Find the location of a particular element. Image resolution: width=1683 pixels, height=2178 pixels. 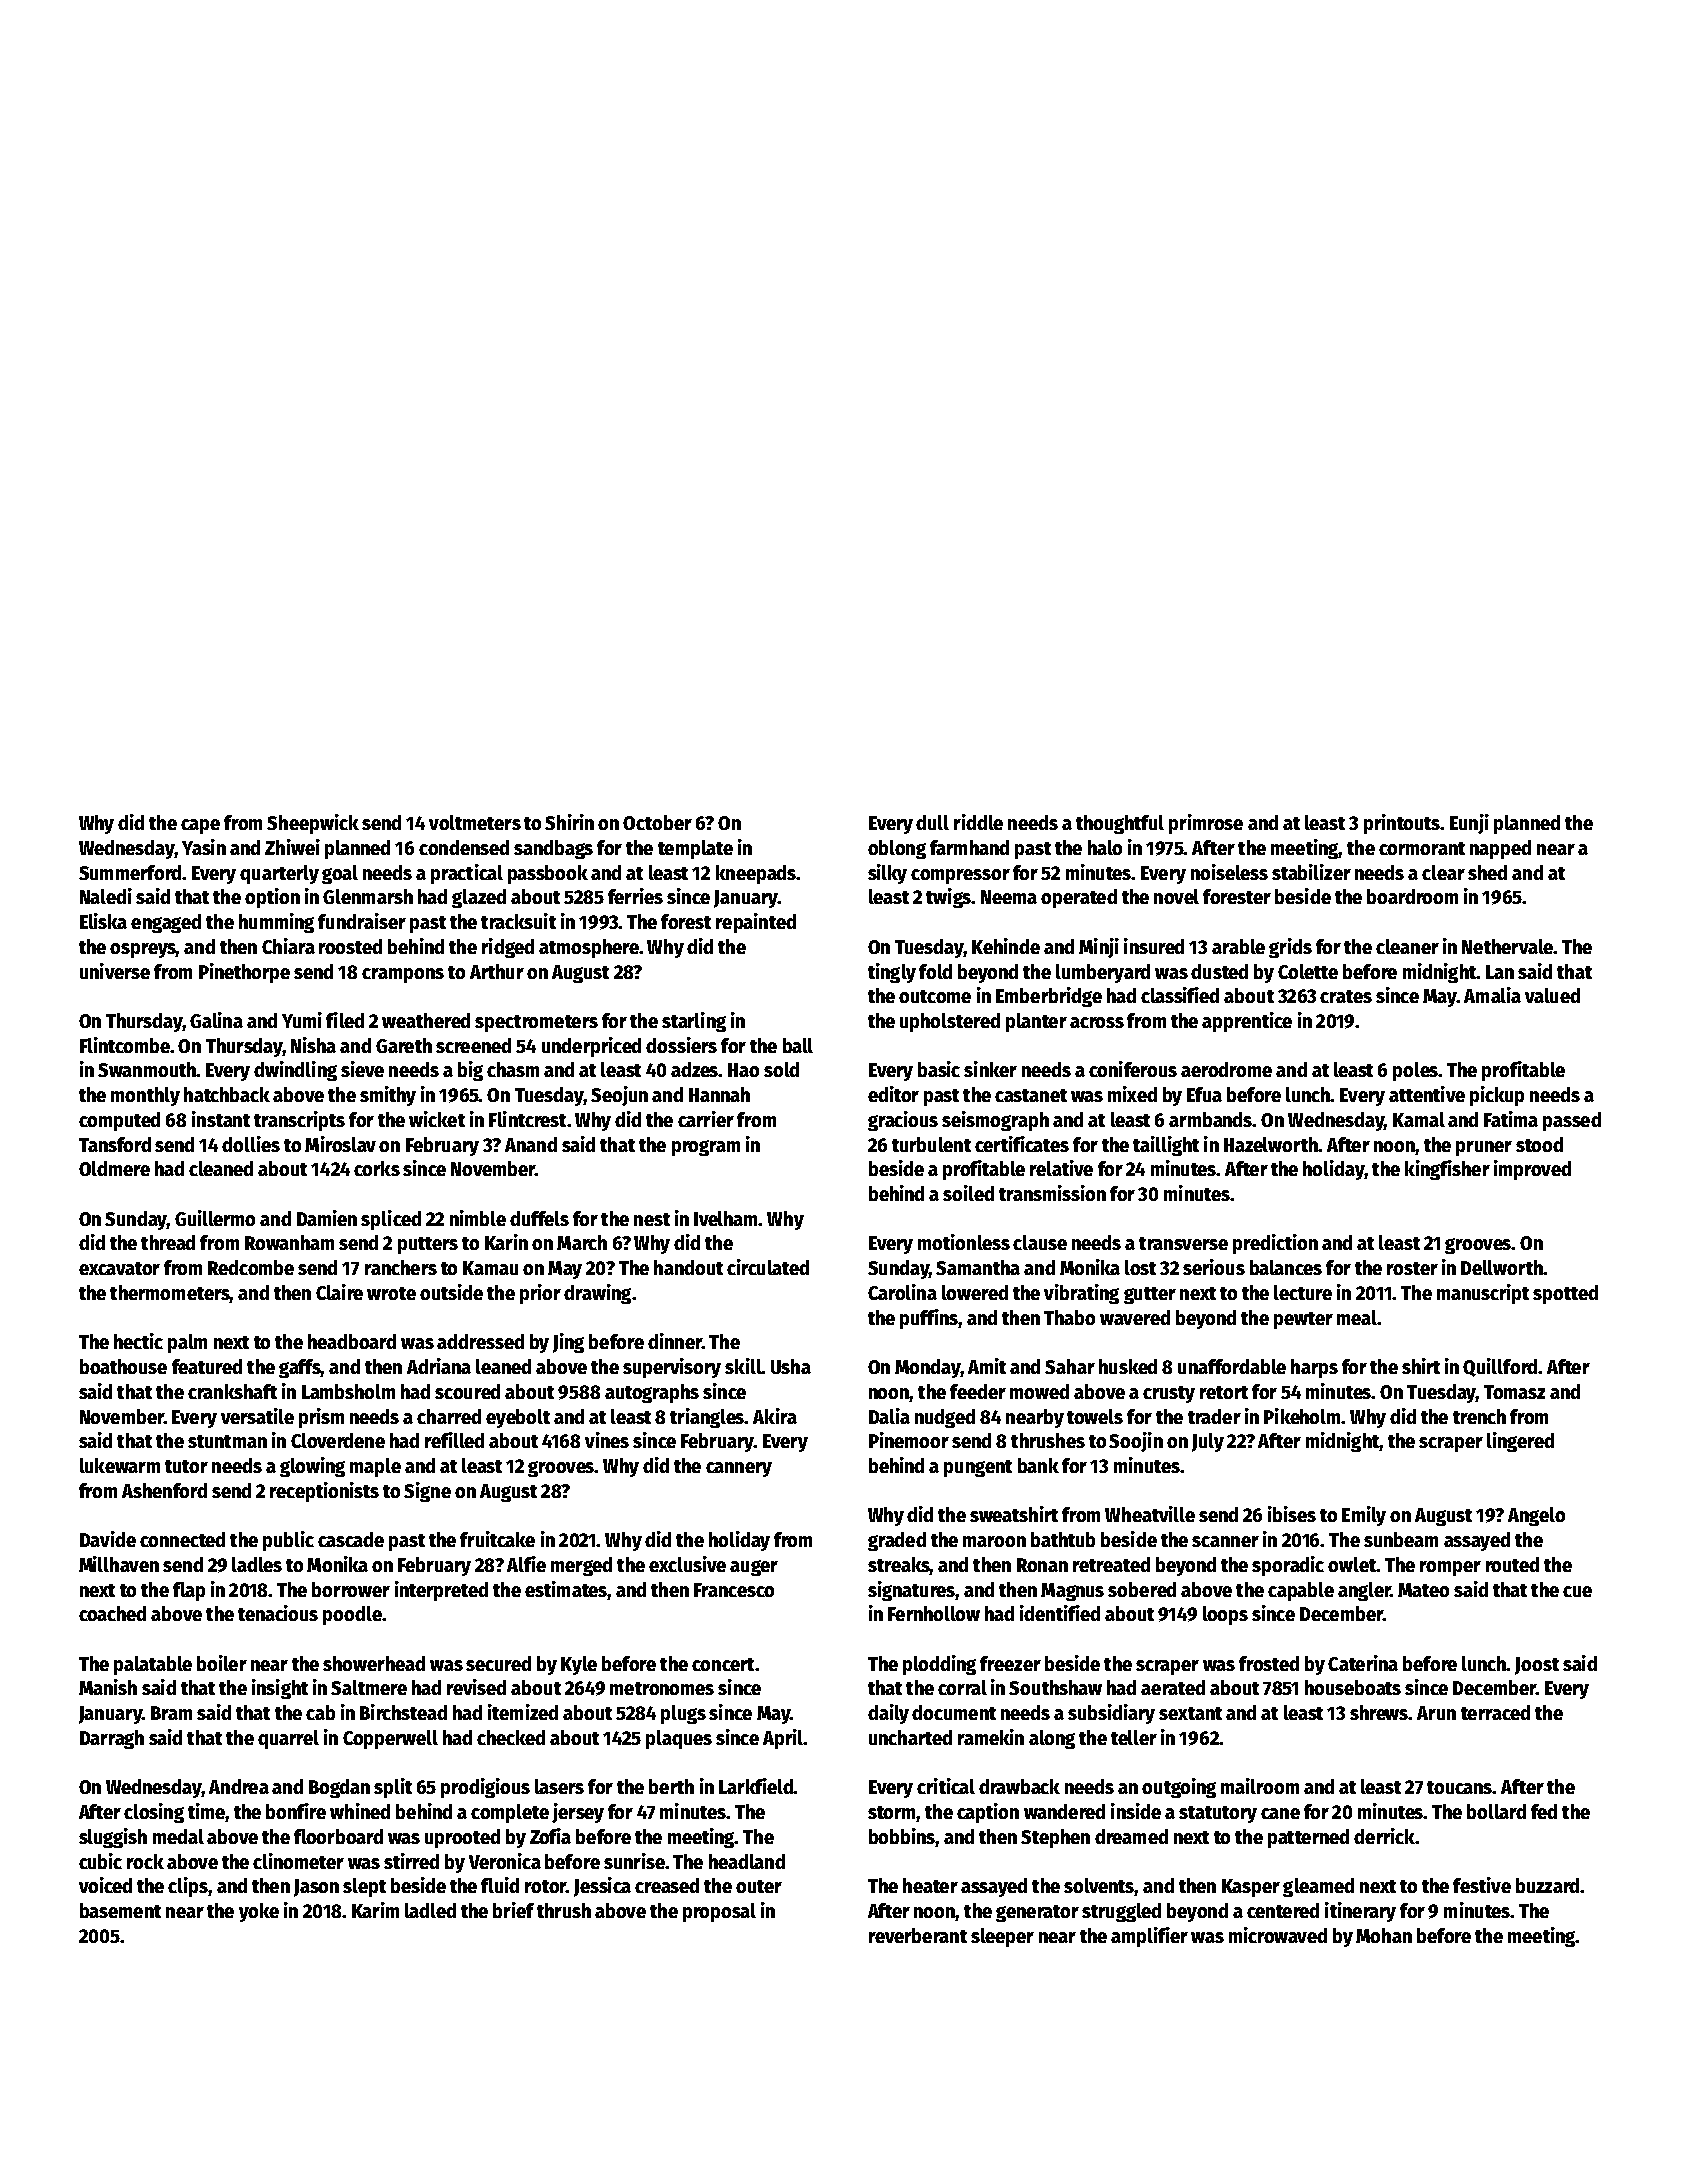

lingered is located at coordinates (1520, 1442).
